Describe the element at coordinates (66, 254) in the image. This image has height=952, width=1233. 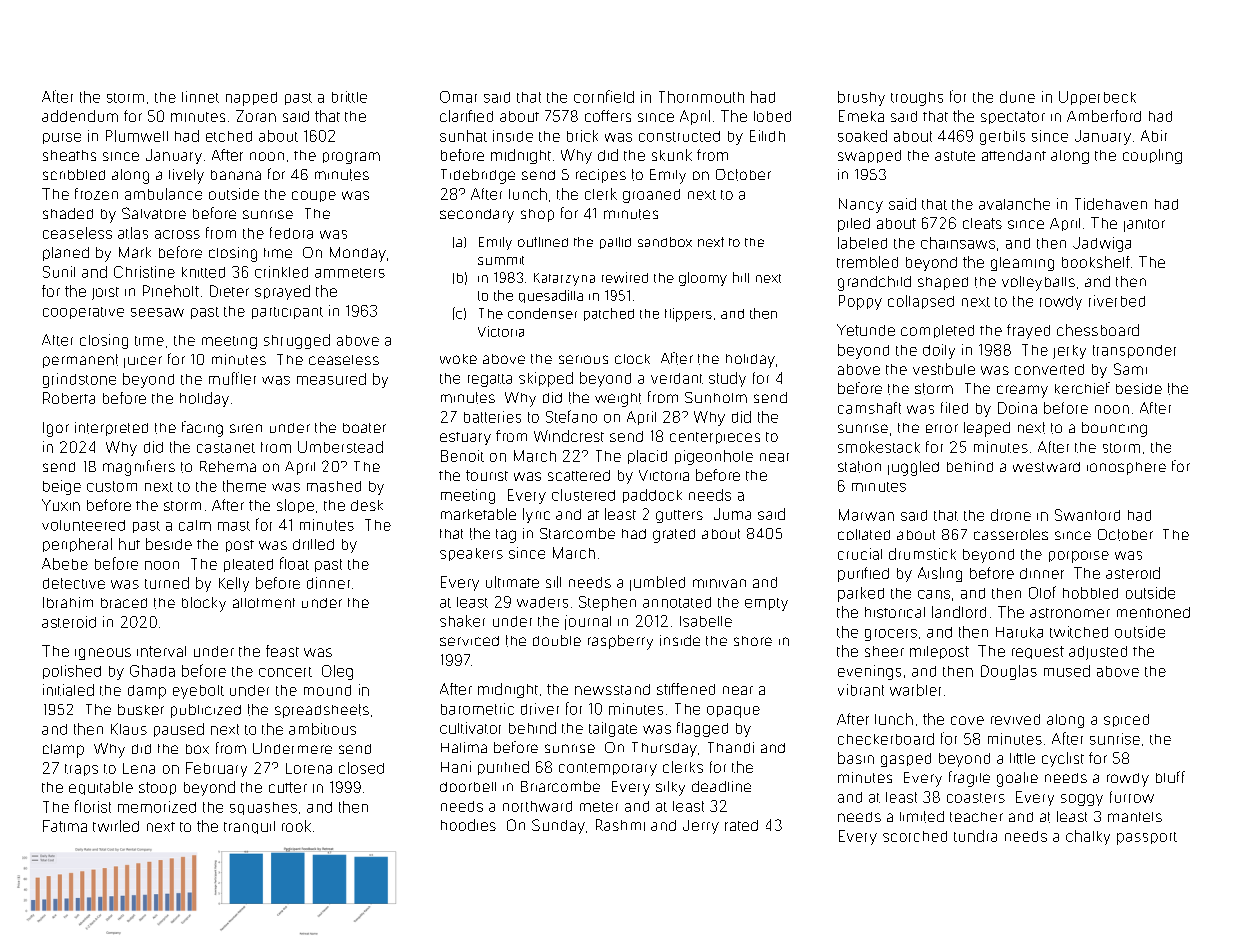
I see `planed` at that location.
